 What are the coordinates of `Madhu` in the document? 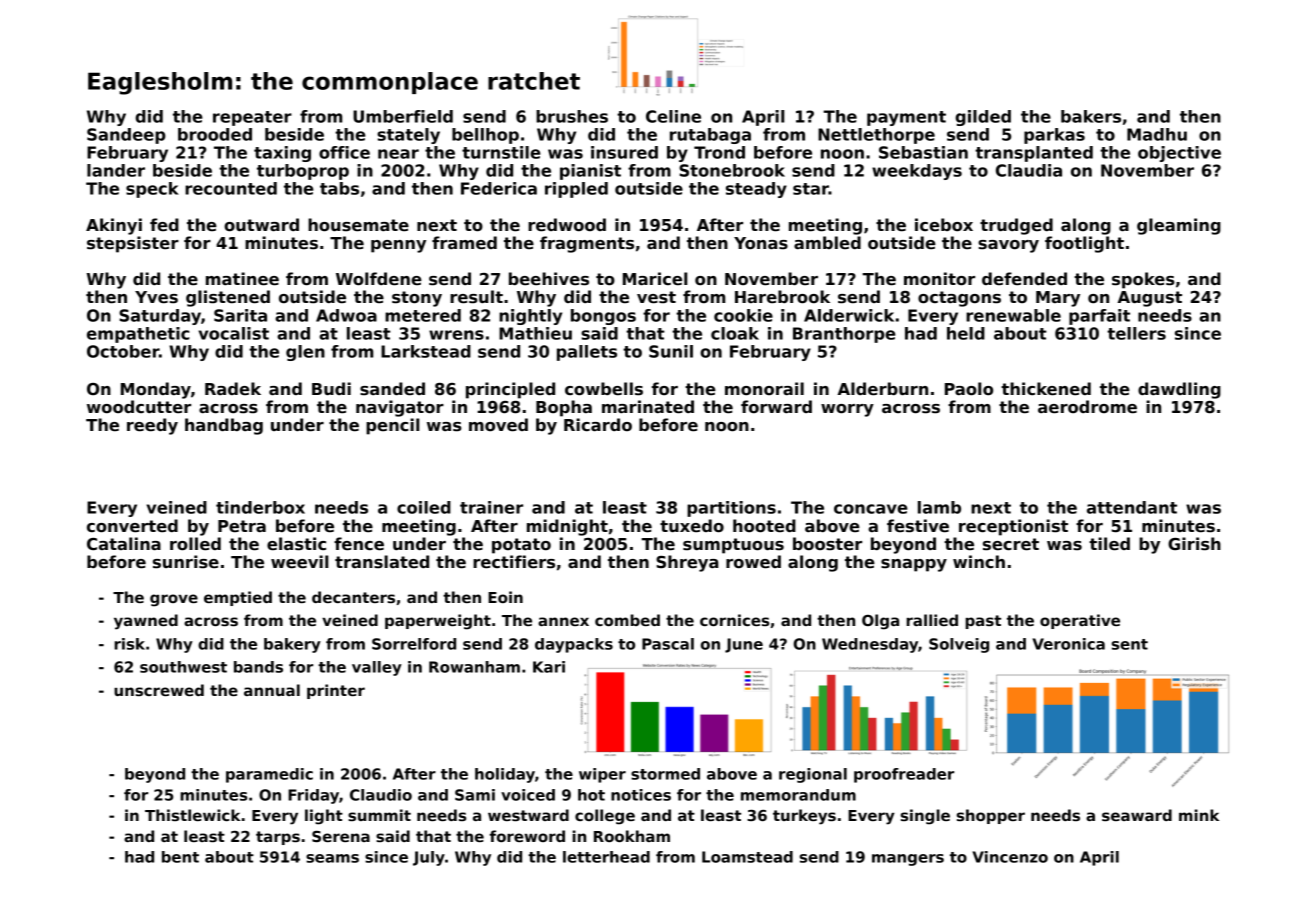 It's located at (1157, 134).
